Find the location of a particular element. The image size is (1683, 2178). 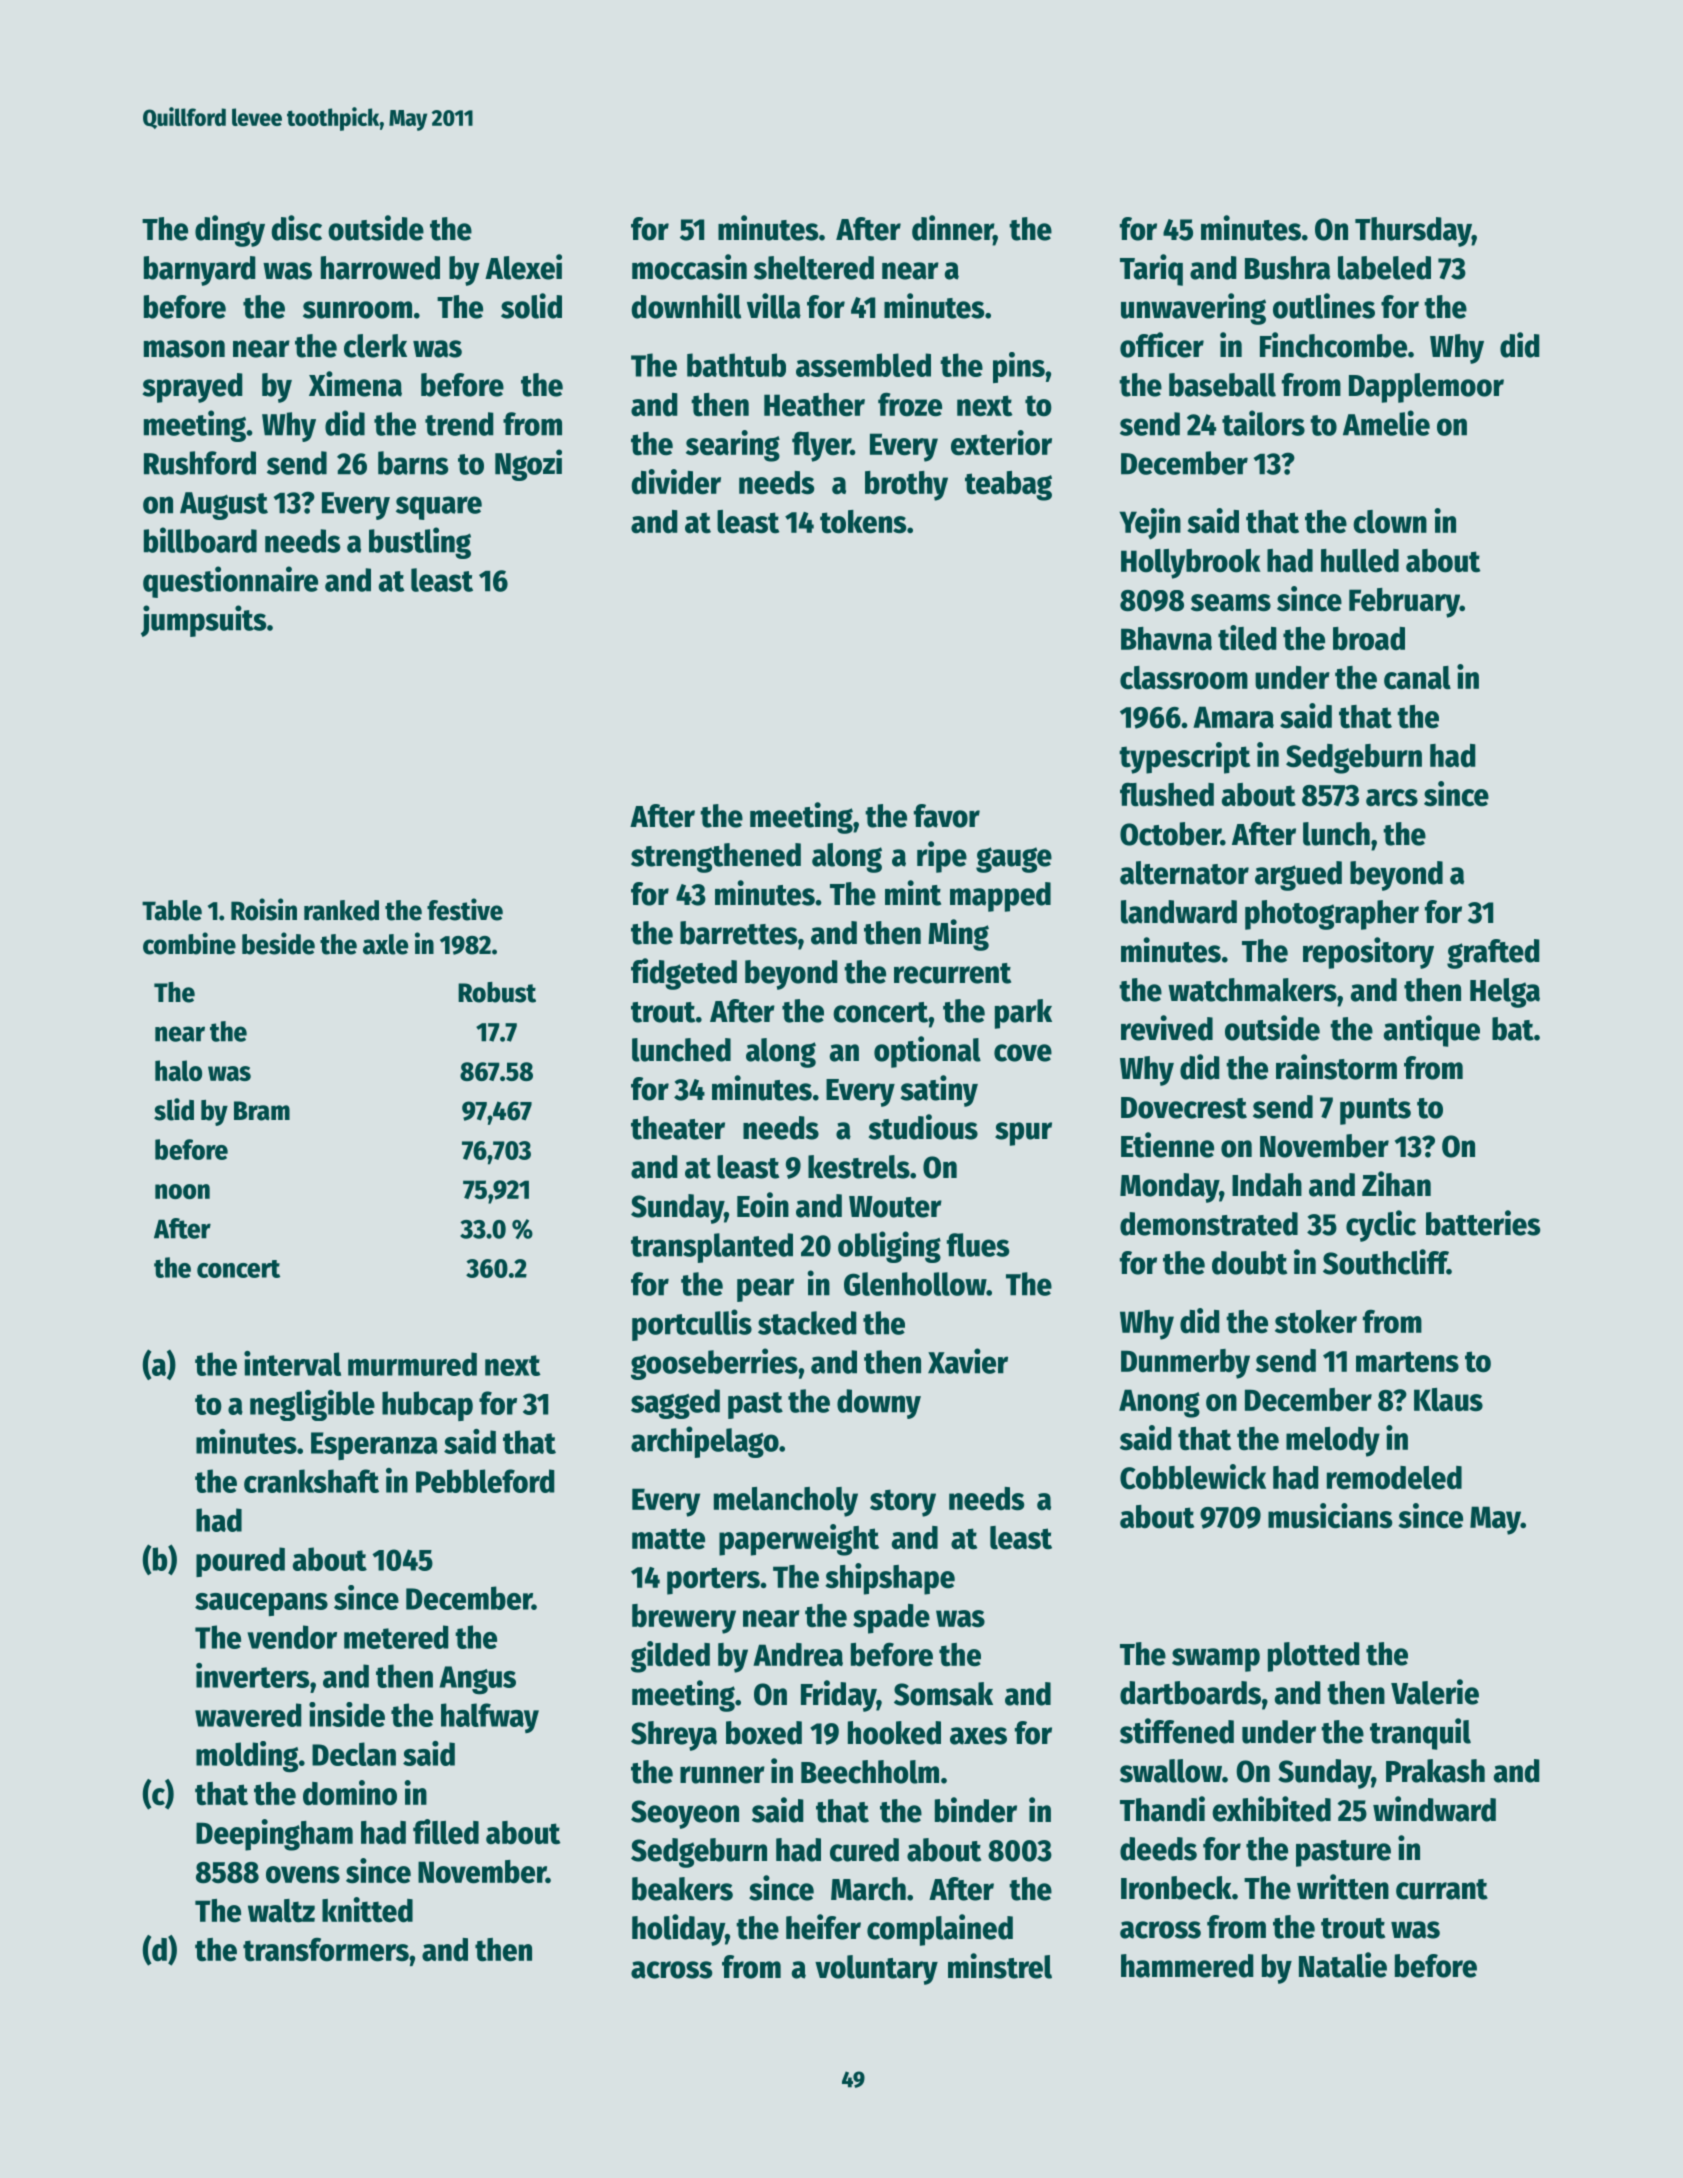

dinner is located at coordinates (952, 228).
